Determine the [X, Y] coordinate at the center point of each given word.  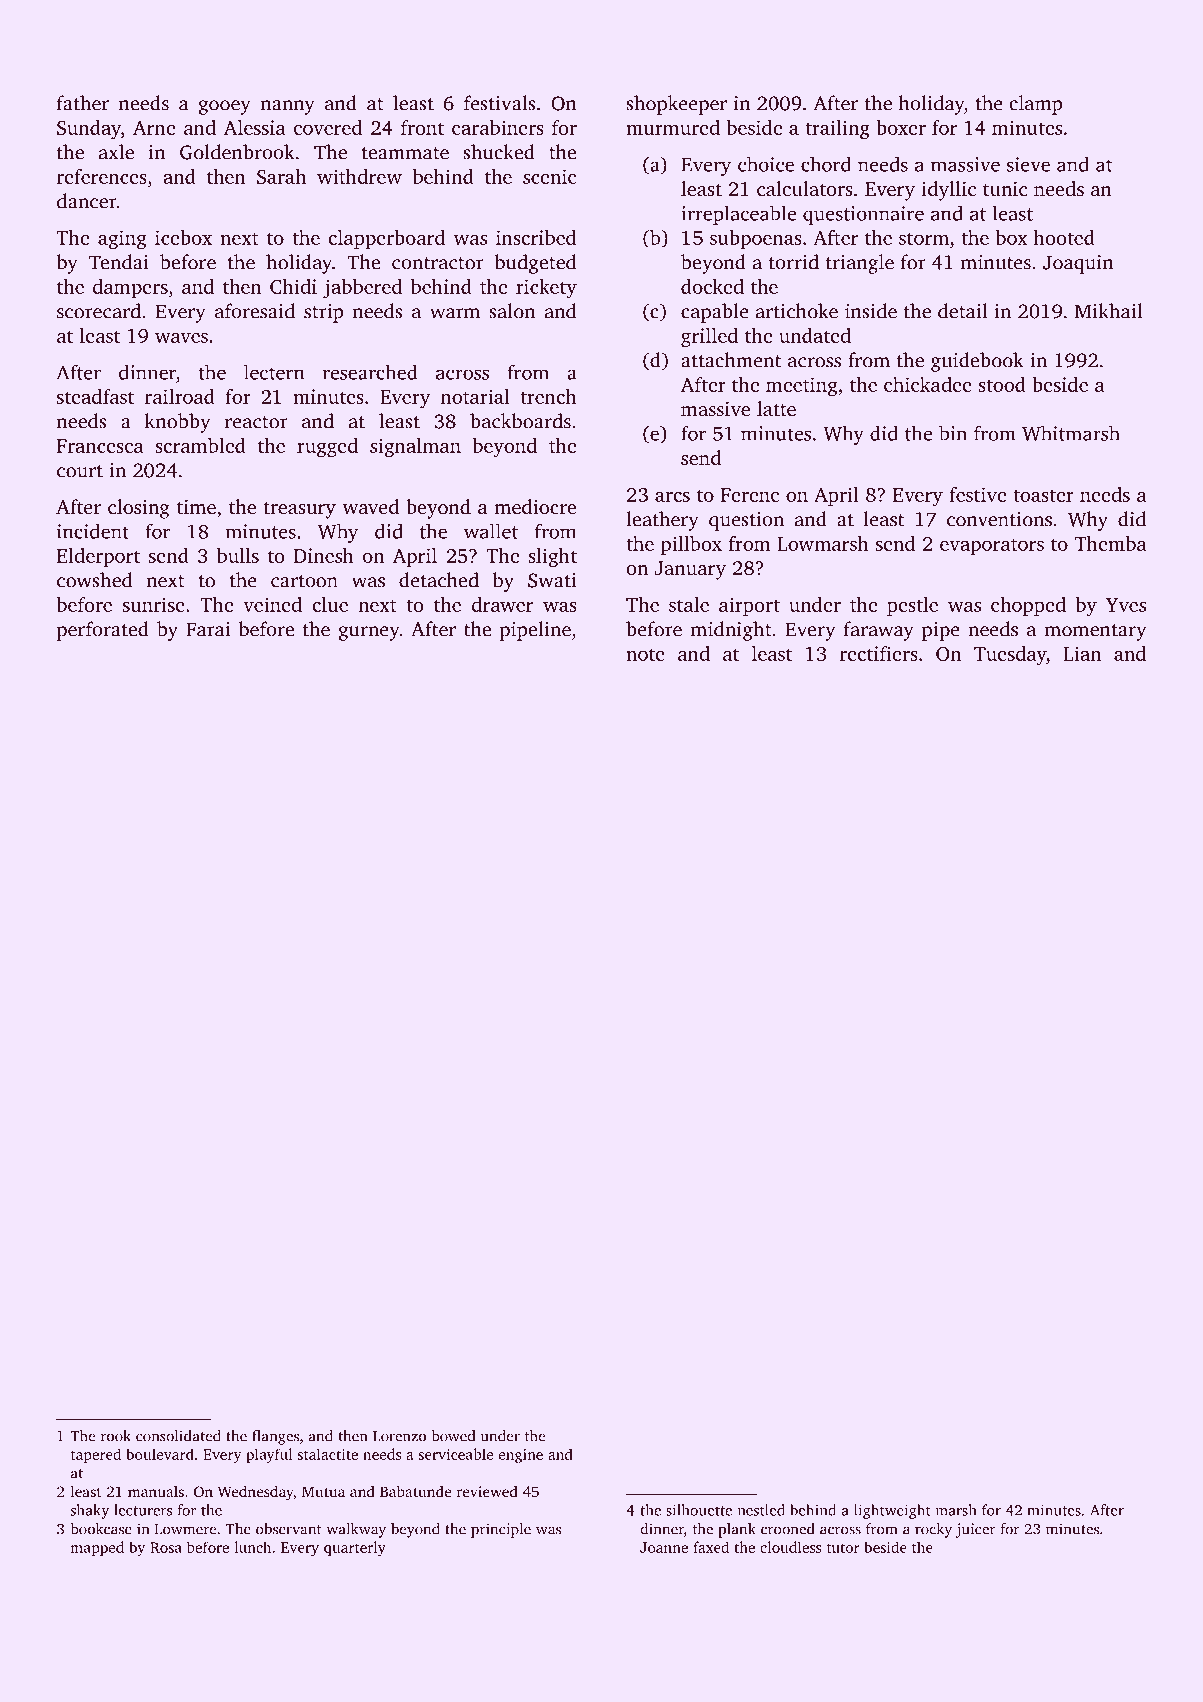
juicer [976, 1530]
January [690, 570]
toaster [1043, 495]
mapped [97, 1548]
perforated [103, 631]
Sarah [281, 176]
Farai [208, 629]
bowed [453, 1436]
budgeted [535, 264]
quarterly [355, 1548]
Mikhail [1109, 311]
